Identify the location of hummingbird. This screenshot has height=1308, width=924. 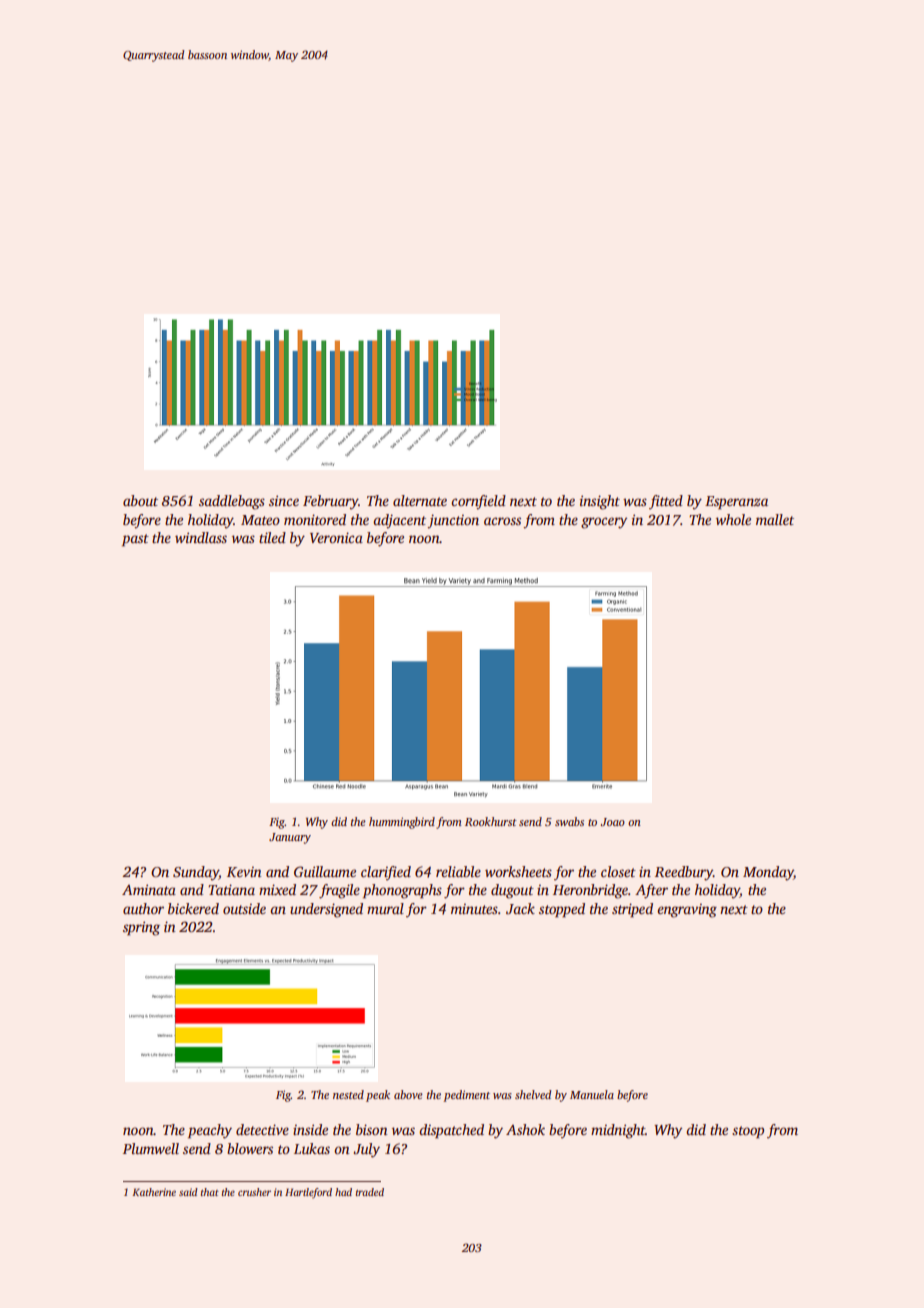
(402, 823).
